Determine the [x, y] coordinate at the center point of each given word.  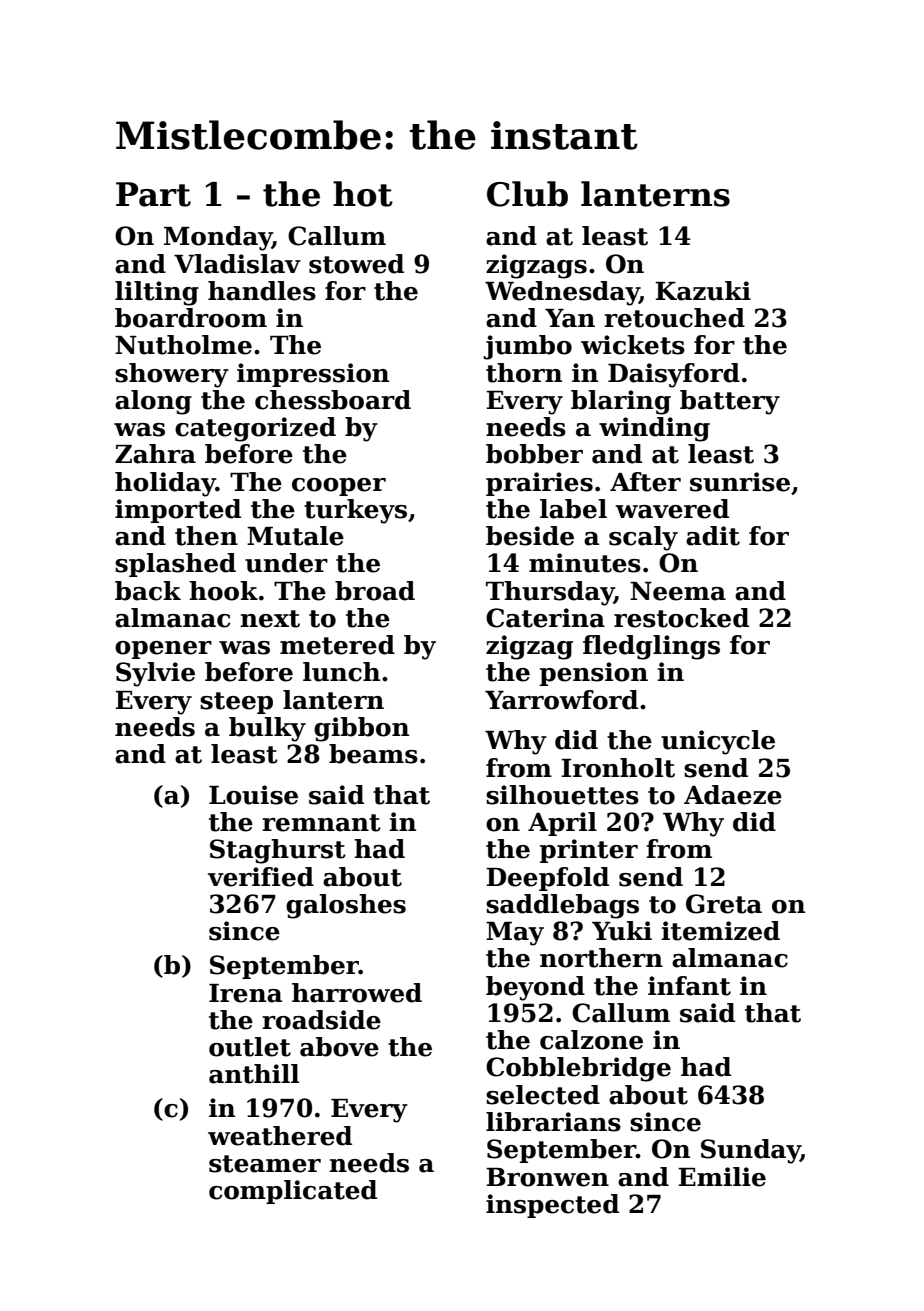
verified [261, 877]
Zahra [155, 454]
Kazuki [703, 291]
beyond [535, 988]
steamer [265, 1164]
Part [153, 194]
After [645, 482]
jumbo [527, 347]
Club [527, 194]
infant [689, 986]
